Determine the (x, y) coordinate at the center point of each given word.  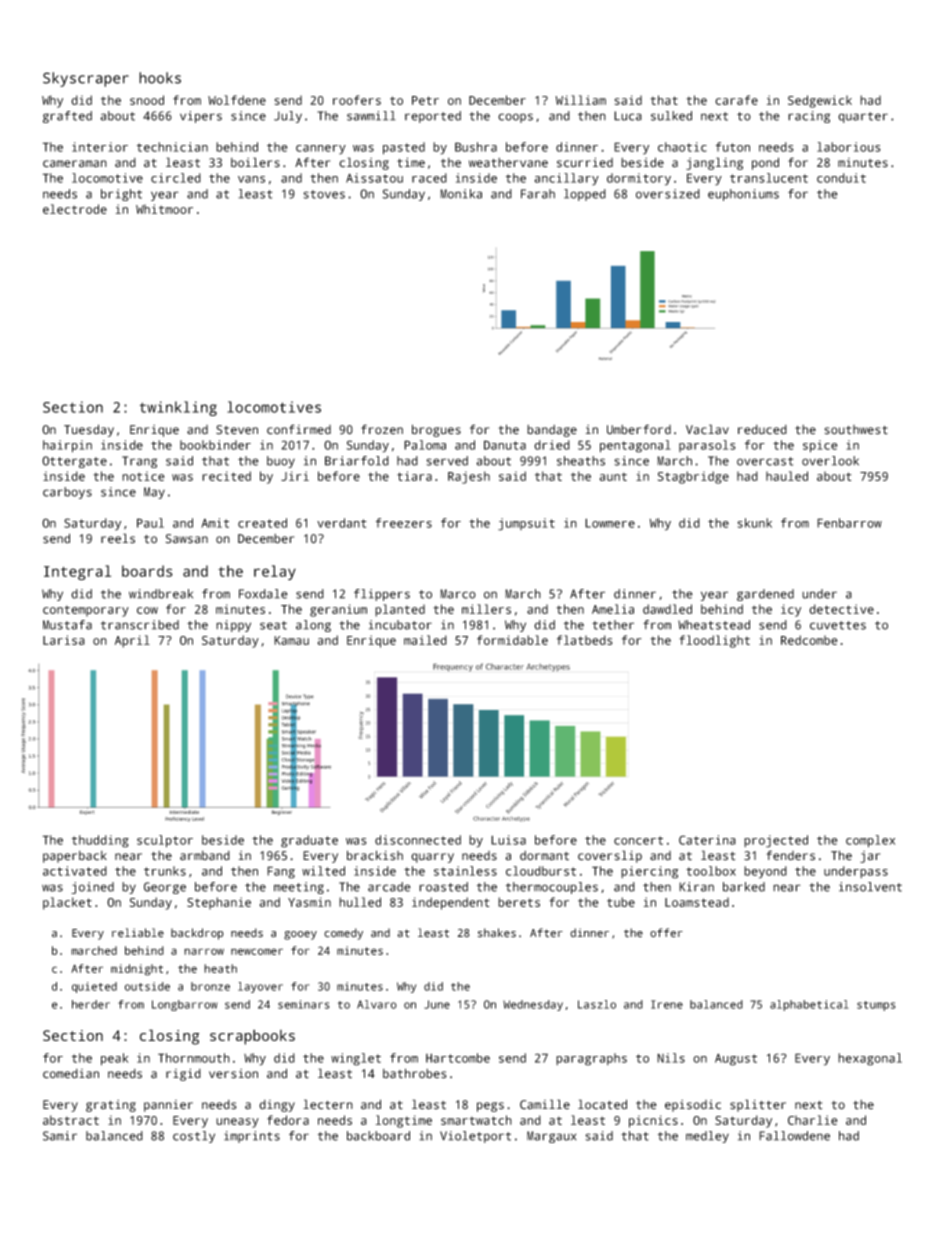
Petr (425, 100)
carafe (736, 100)
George (165, 888)
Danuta (505, 445)
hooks (160, 78)
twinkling (178, 408)
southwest (856, 430)
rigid (183, 1074)
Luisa (508, 840)
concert (638, 840)
